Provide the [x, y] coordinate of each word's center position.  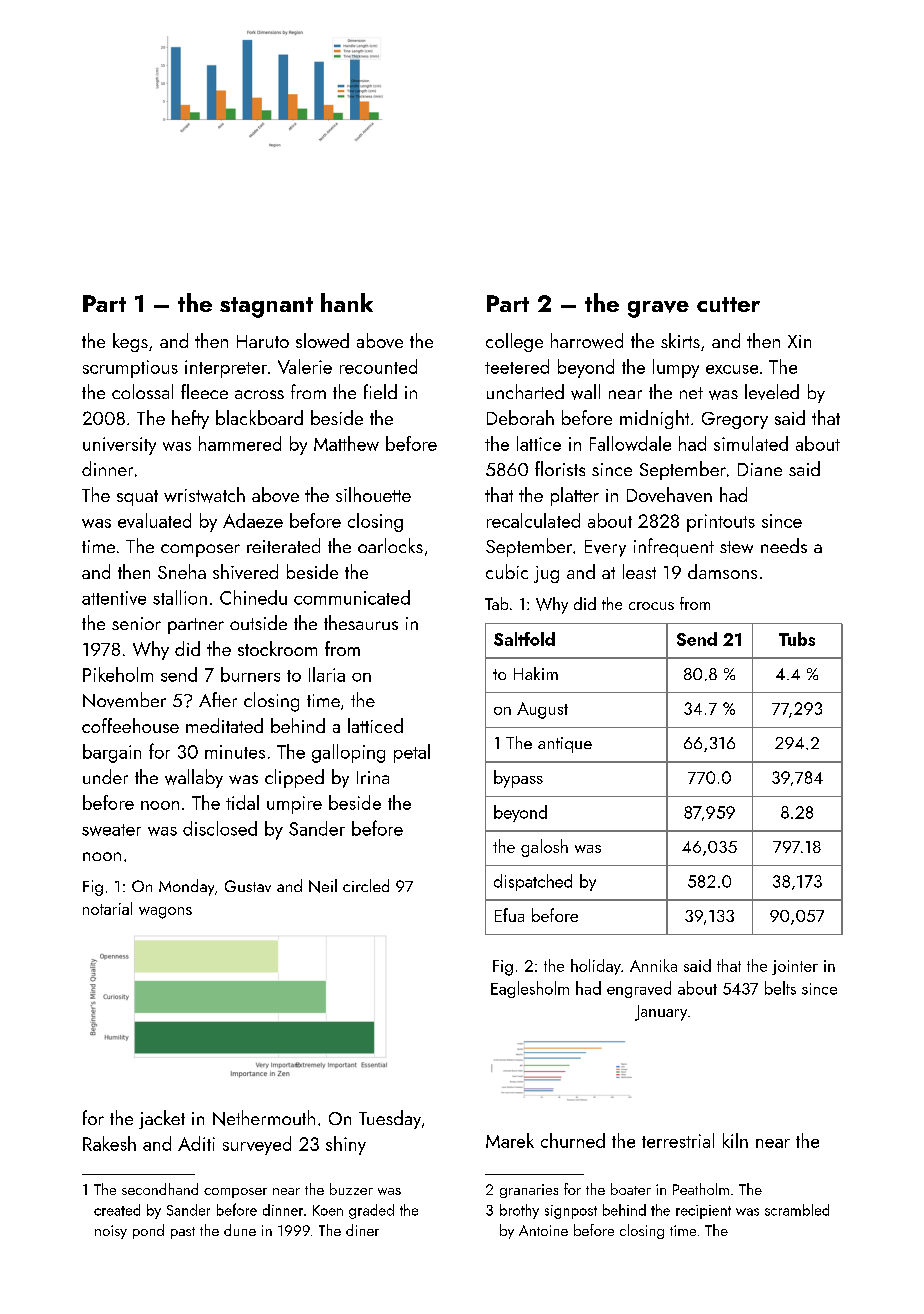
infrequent [674, 547]
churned [573, 1140]
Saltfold [524, 639]
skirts [680, 340]
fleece [204, 391]
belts [780, 988]
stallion [180, 597]
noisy [111, 1232]
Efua [509, 915]
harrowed [587, 341]
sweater [111, 830]
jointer [795, 967]
